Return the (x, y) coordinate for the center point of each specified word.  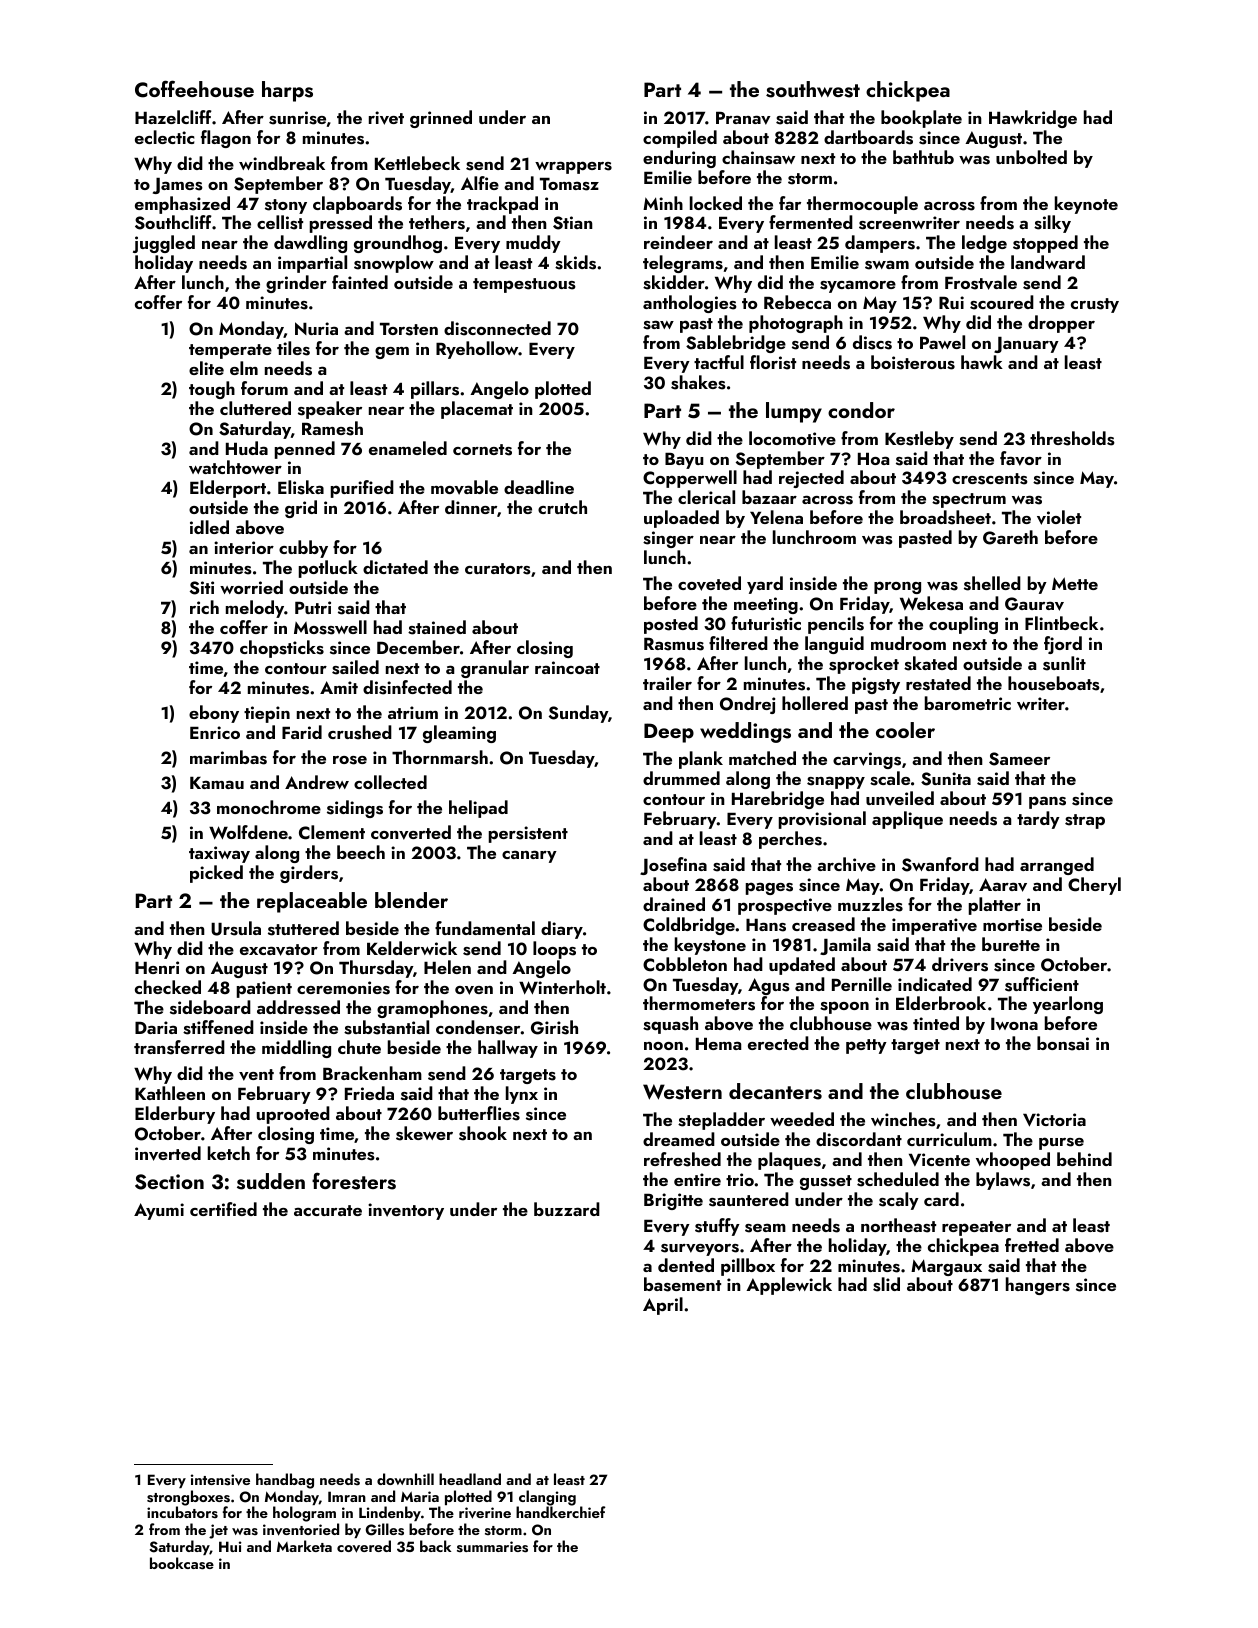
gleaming (459, 734)
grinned (441, 119)
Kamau (217, 783)
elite (206, 368)
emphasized (182, 205)
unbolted (1031, 157)
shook (483, 1133)
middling (296, 1049)
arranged (1057, 866)
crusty (1095, 305)
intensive (220, 1480)
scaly (899, 1201)
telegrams (683, 264)
